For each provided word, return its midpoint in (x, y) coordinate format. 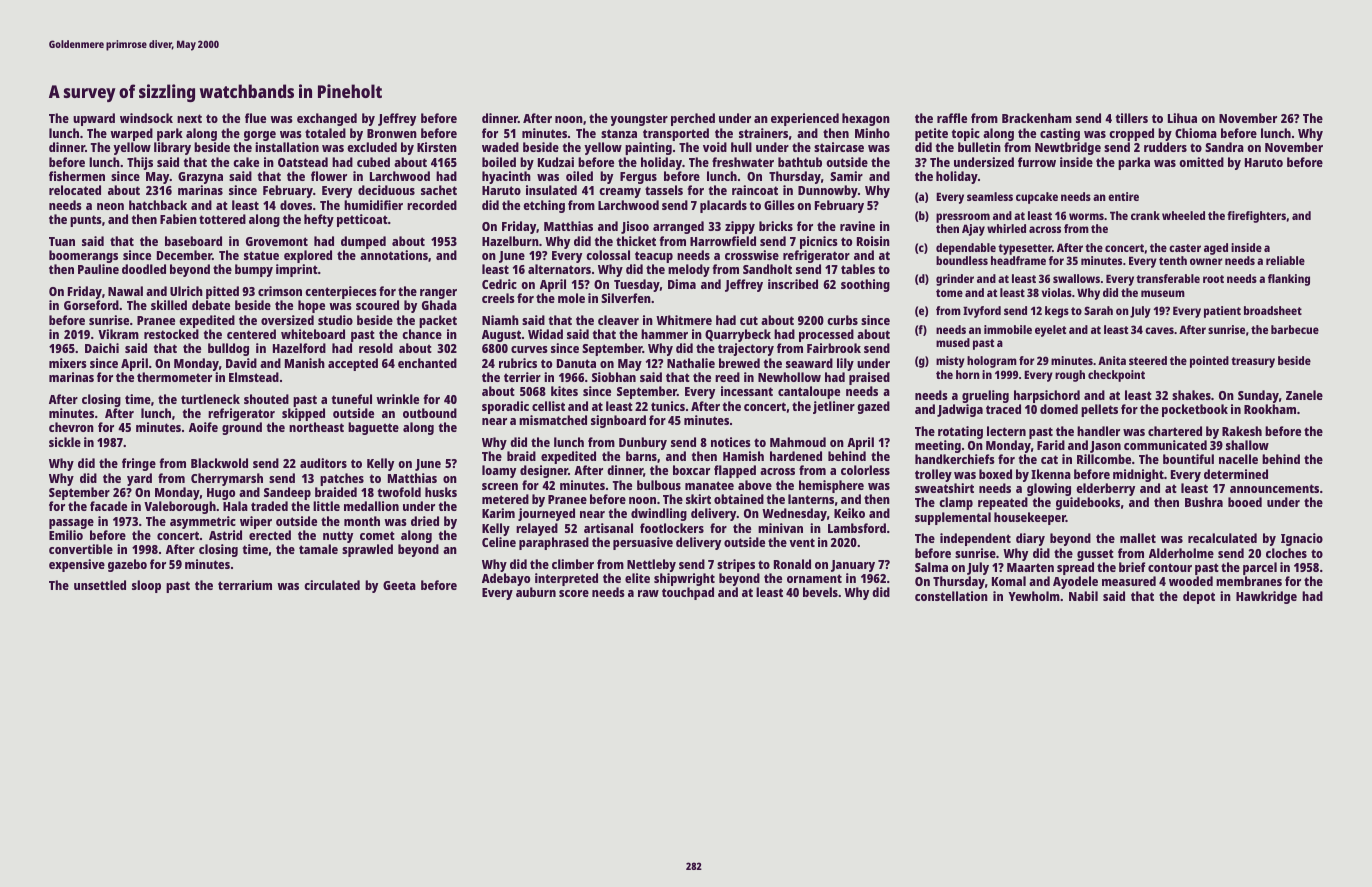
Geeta (399, 585)
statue (261, 255)
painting (648, 148)
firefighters (1256, 217)
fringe (139, 464)
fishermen (77, 176)
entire (1123, 196)
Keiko (849, 513)
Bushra (1204, 502)
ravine (857, 226)
